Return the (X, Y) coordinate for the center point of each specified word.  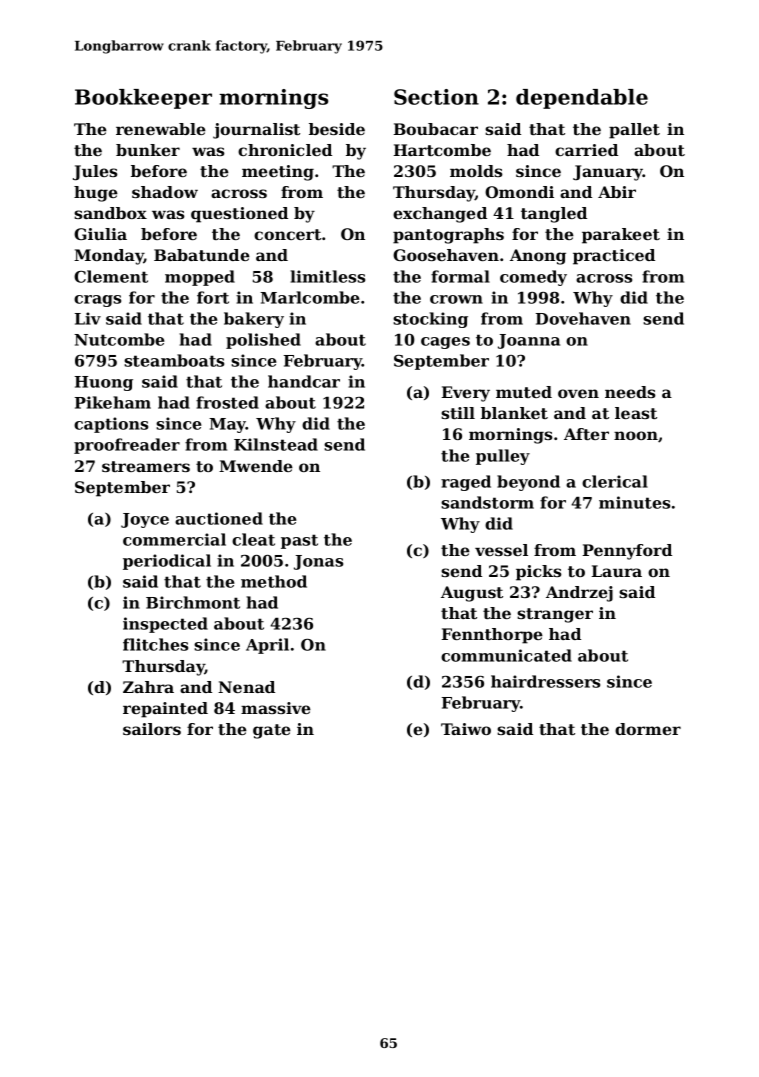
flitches (155, 644)
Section (436, 97)
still (458, 413)
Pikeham (113, 402)
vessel (501, 550)
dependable (582, 99)
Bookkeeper (143, 99)
